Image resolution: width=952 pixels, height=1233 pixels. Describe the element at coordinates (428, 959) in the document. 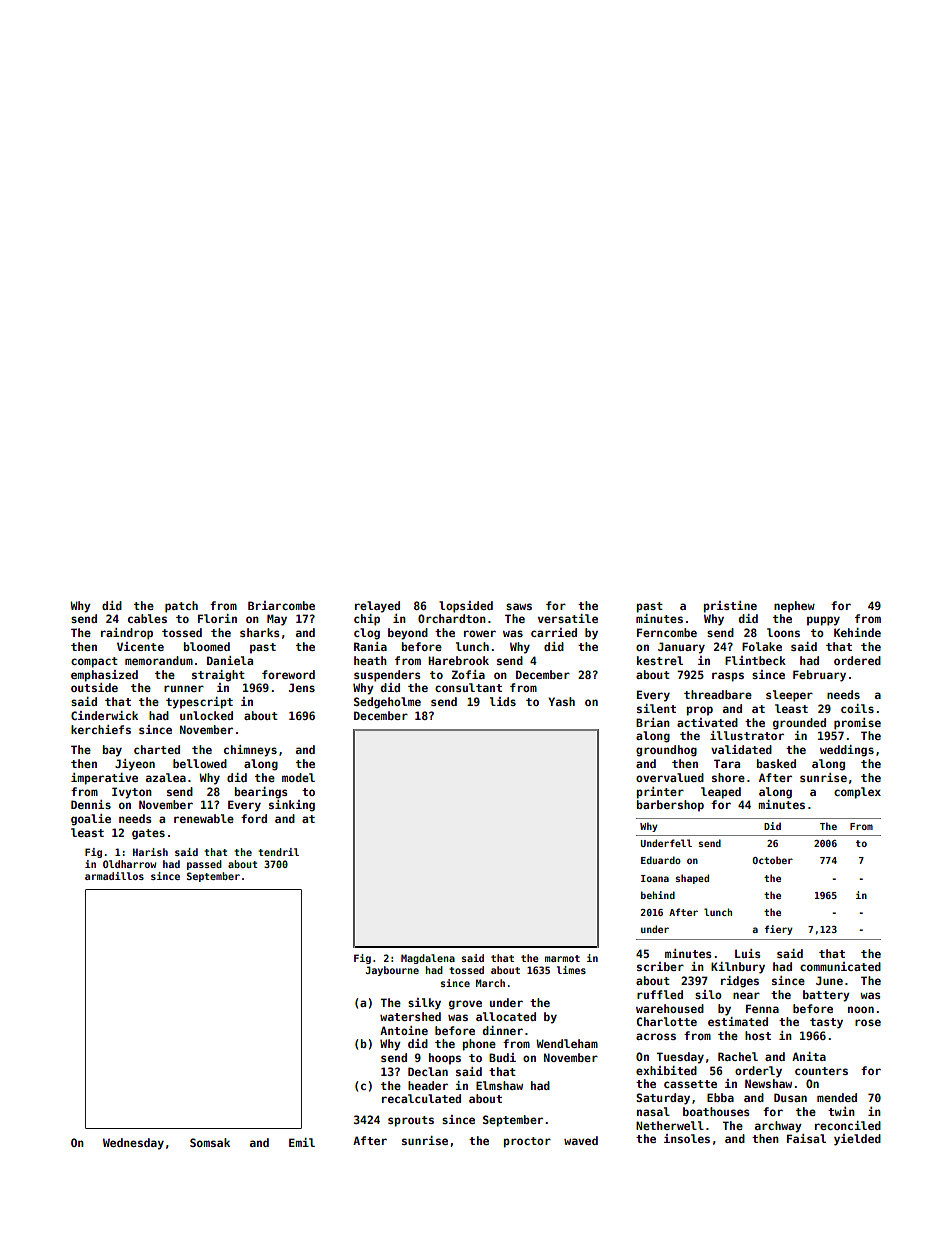

I see `Magdalena` at that location.
